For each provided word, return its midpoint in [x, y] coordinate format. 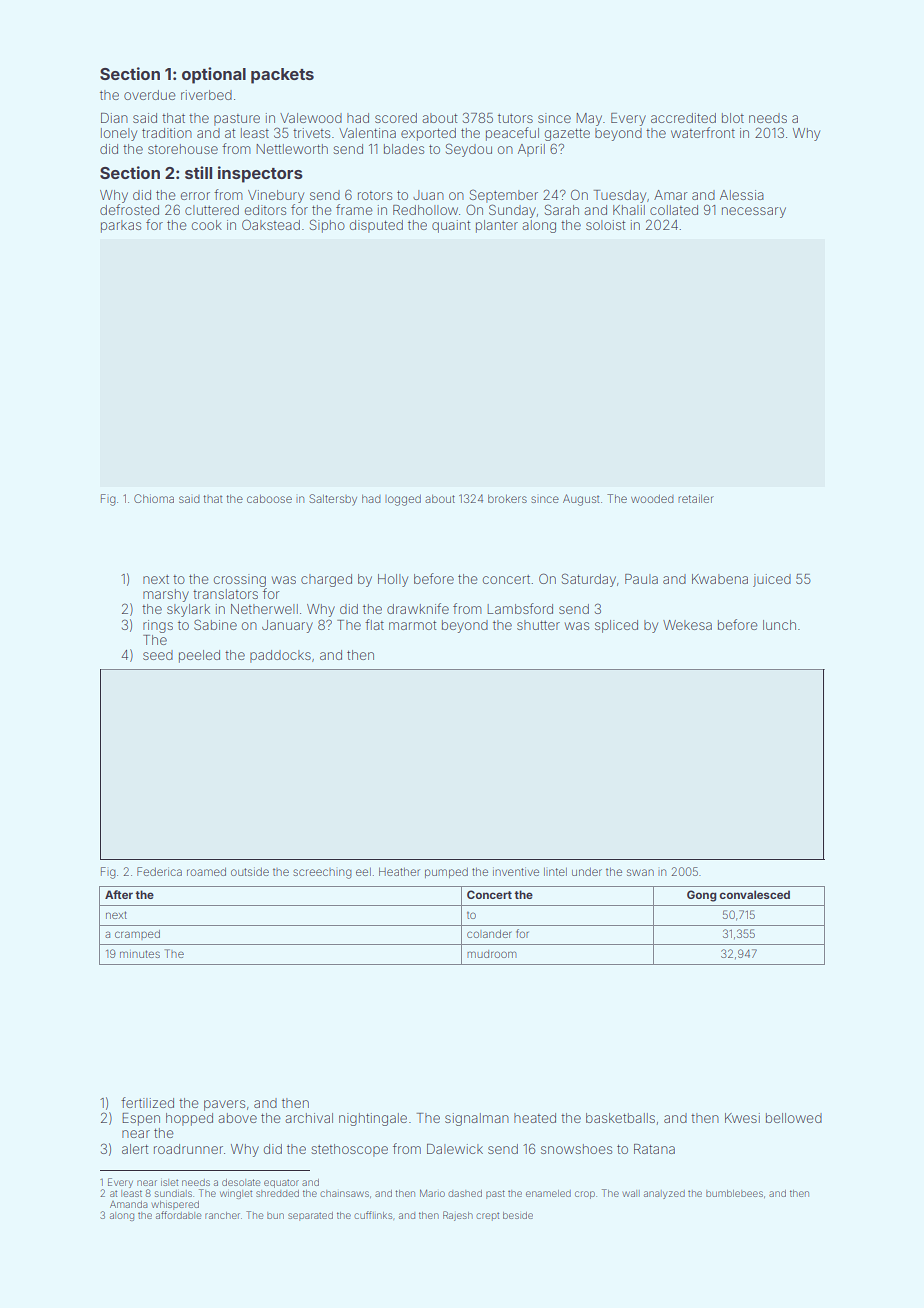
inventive [516, 871]
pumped [446, 872]
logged [403, 500]
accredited [683, 118]
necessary [754, 212]
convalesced [754, 894]
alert [135, 1149]
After [119, 894]
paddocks [280, 656]
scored [396, 118]
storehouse [183, 149]
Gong [702, 896]
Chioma [154, 498]
